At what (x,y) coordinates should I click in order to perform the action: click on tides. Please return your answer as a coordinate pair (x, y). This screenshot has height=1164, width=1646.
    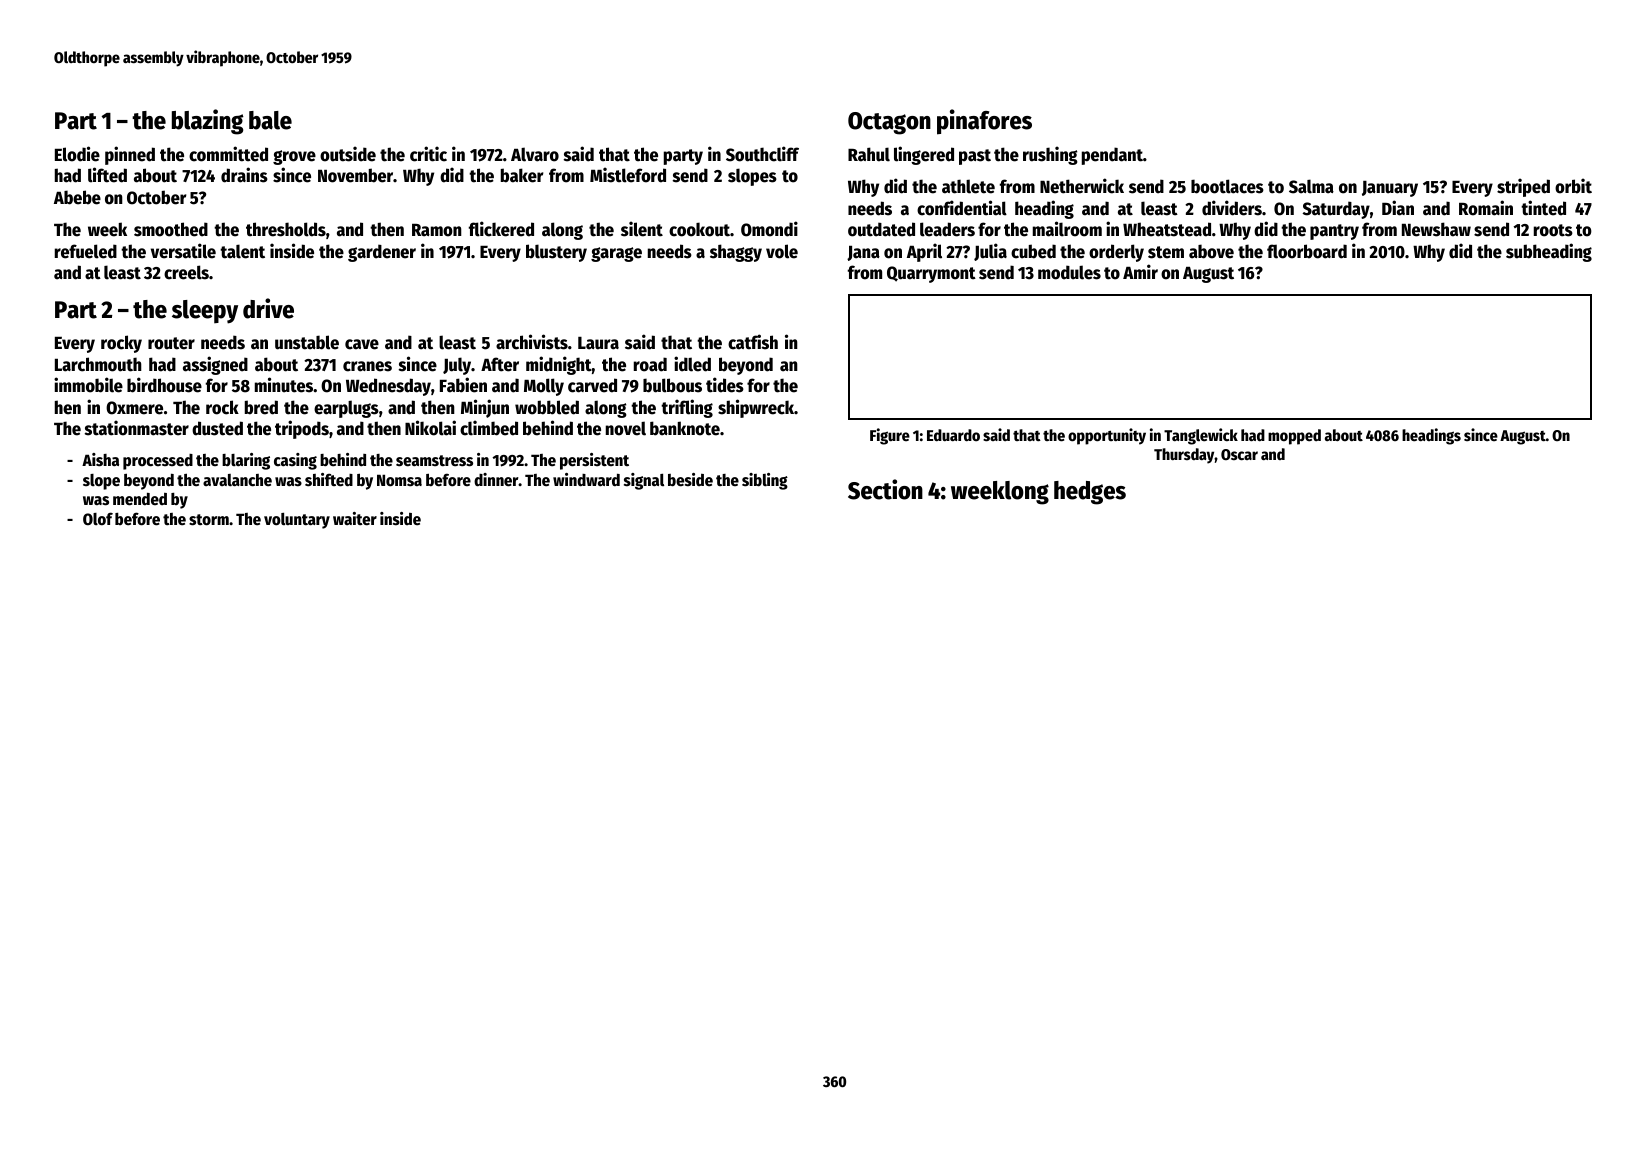
    Looking at the image, I should click on (725, 385).
